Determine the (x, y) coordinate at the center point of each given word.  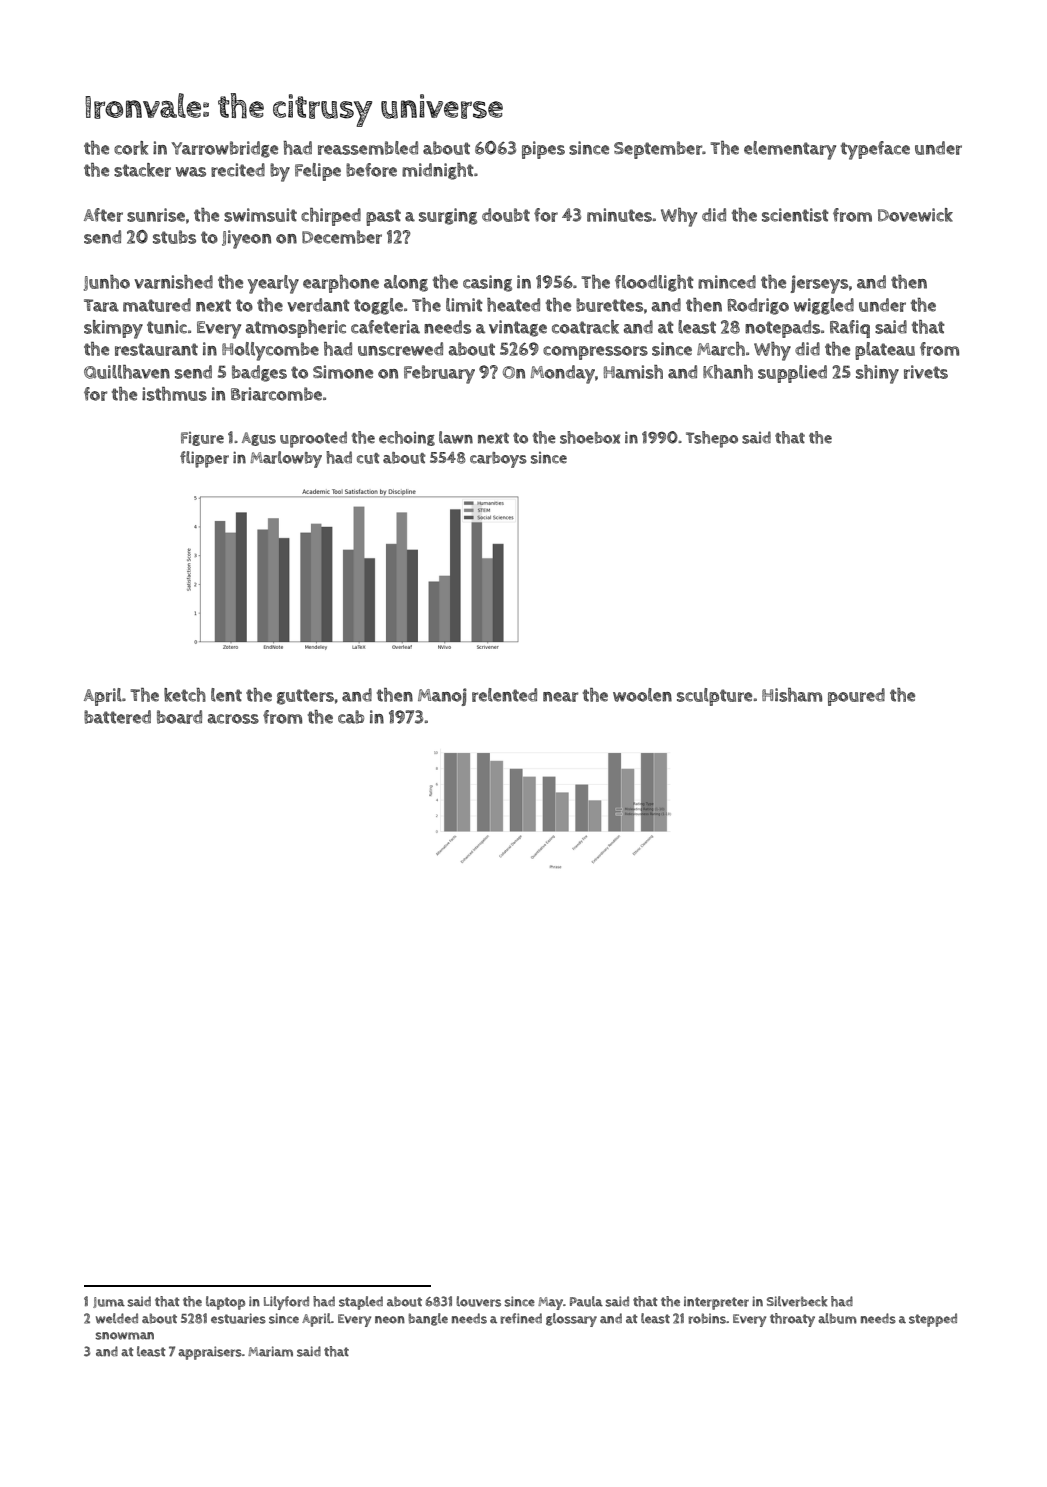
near (560, 697)
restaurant (156, 349)
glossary (571, 1320)
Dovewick (915, 215)
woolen (642, 695)
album (837, 1318)
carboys (498, 460)
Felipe (318, 172)
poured (856, 697)
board (179, 717)
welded (117, 1318)
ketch (185, 695)
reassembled (368, 148)
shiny (877, 374)
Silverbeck (797, 1301)
